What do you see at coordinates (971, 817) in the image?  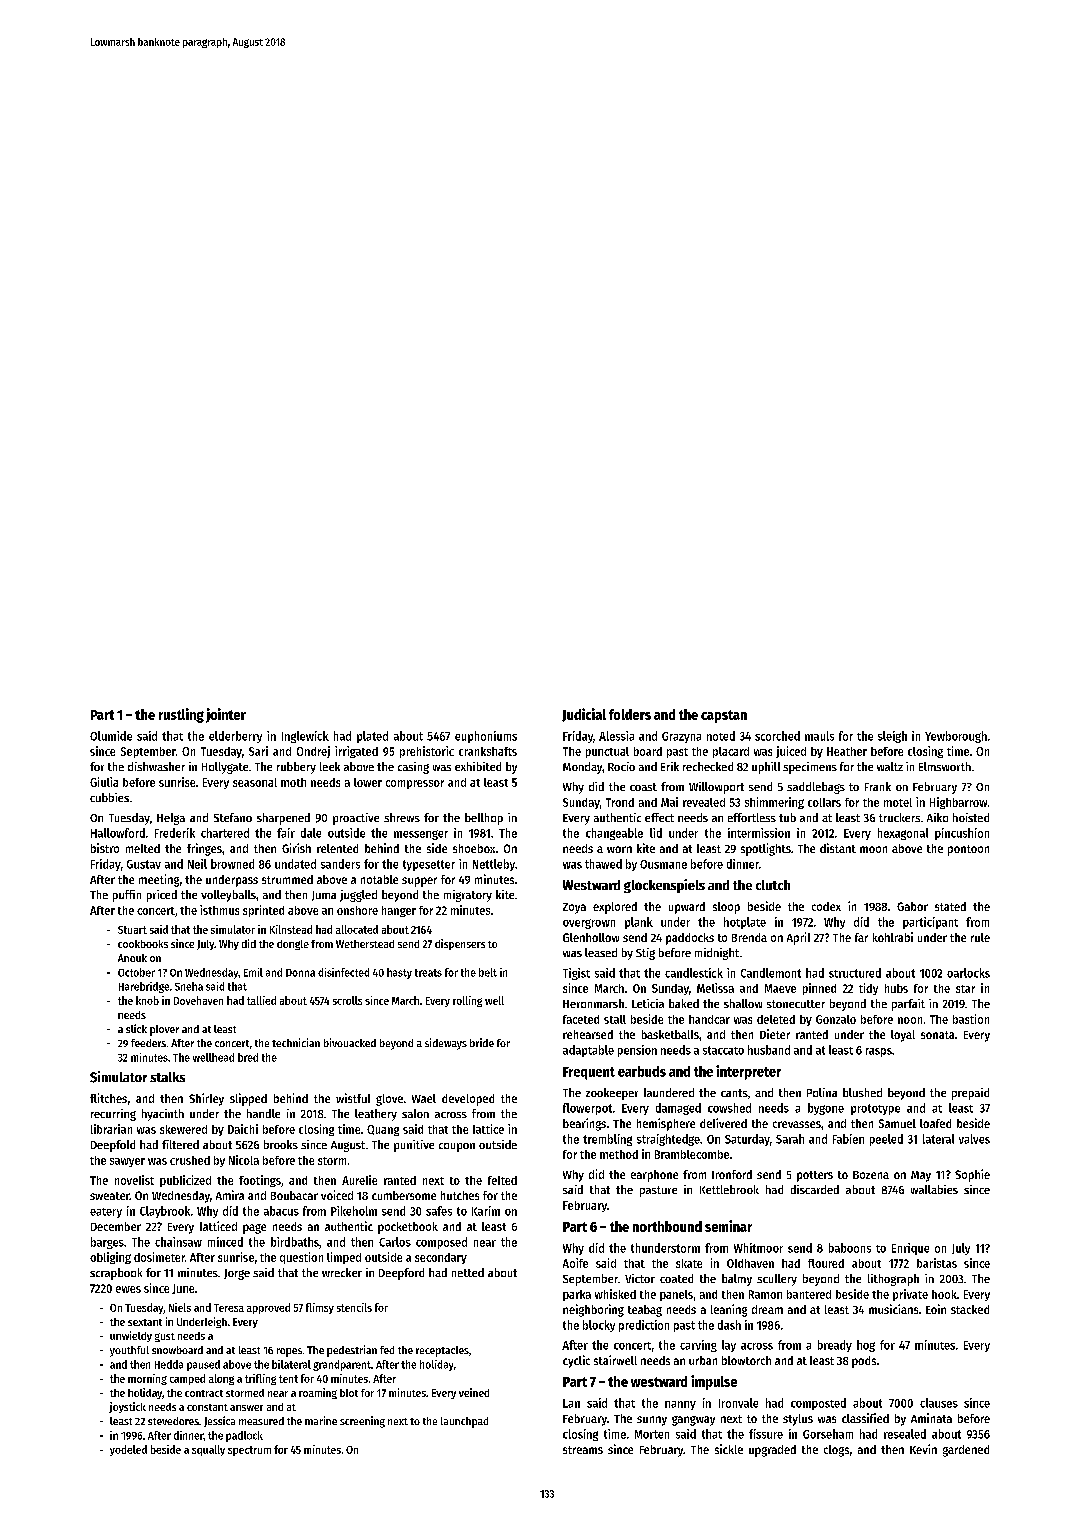 I see `hoisted` at bounding box center [971, 817].
